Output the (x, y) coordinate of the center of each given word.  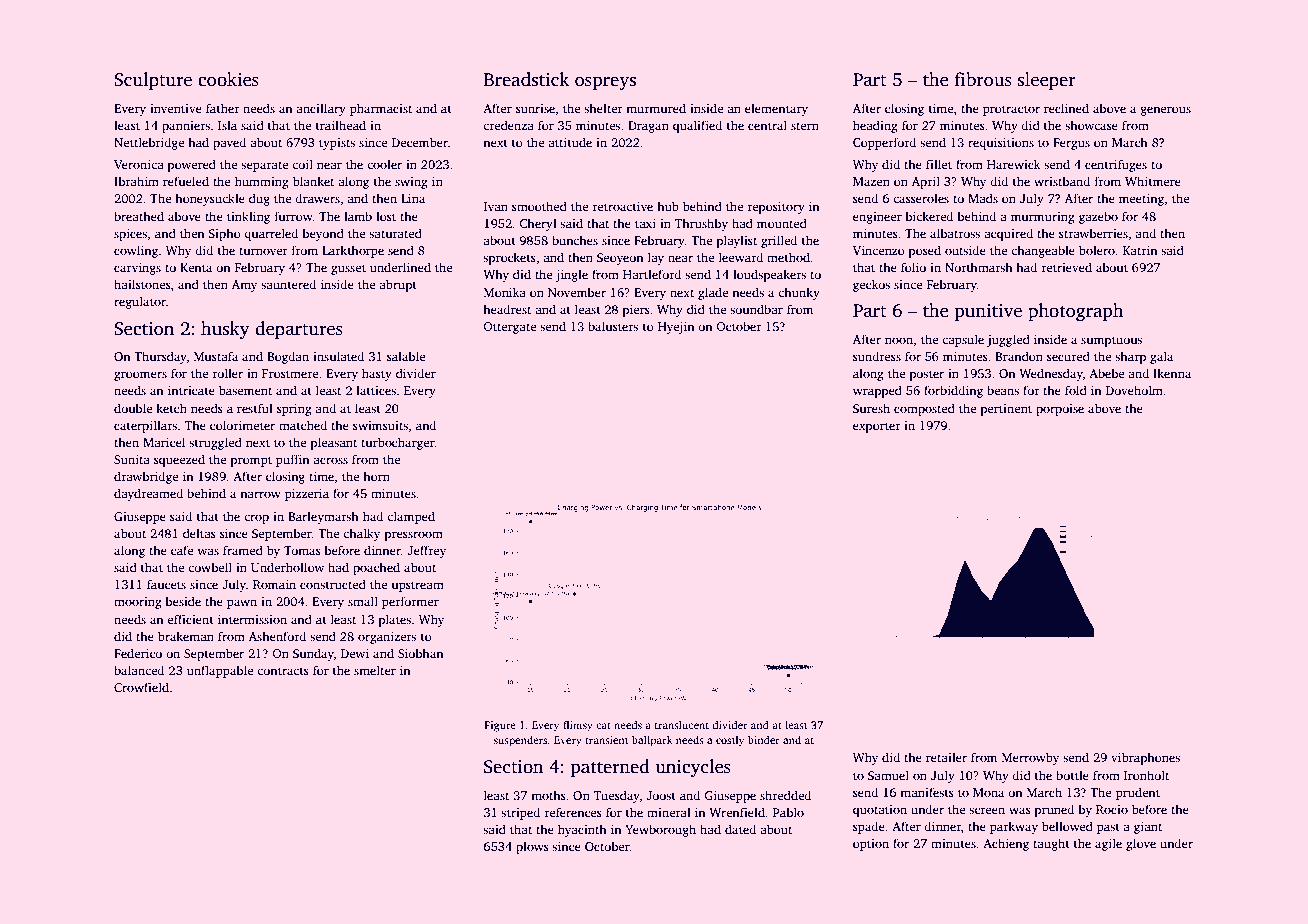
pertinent (1006, 410)
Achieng (1006, 844)
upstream (417, 586)
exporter (877, 427)
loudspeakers (769, 275)
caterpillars (145, 426)
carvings (137, 269)
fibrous (983, 79)
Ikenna (1172, 373)
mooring (138, 603)
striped (520, 813)
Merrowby (1030, 758)
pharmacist (381, 109)
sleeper (1047, 81)
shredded (785, 795)
